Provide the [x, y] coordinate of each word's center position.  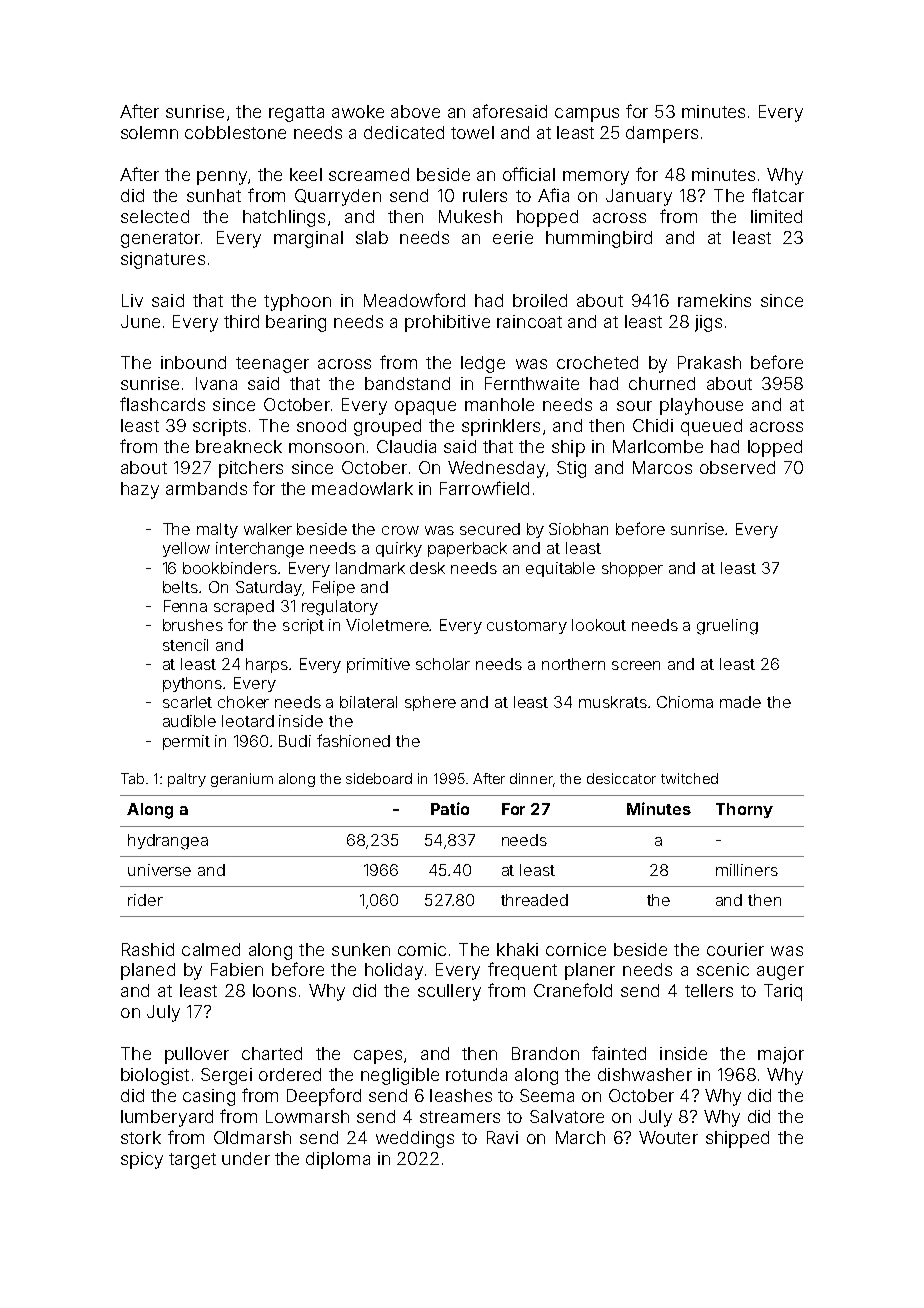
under [246, 1158]
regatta [296, 114]
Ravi [502, 1137]
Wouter [668, 1137]
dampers [662, 134]
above [415, 111]
